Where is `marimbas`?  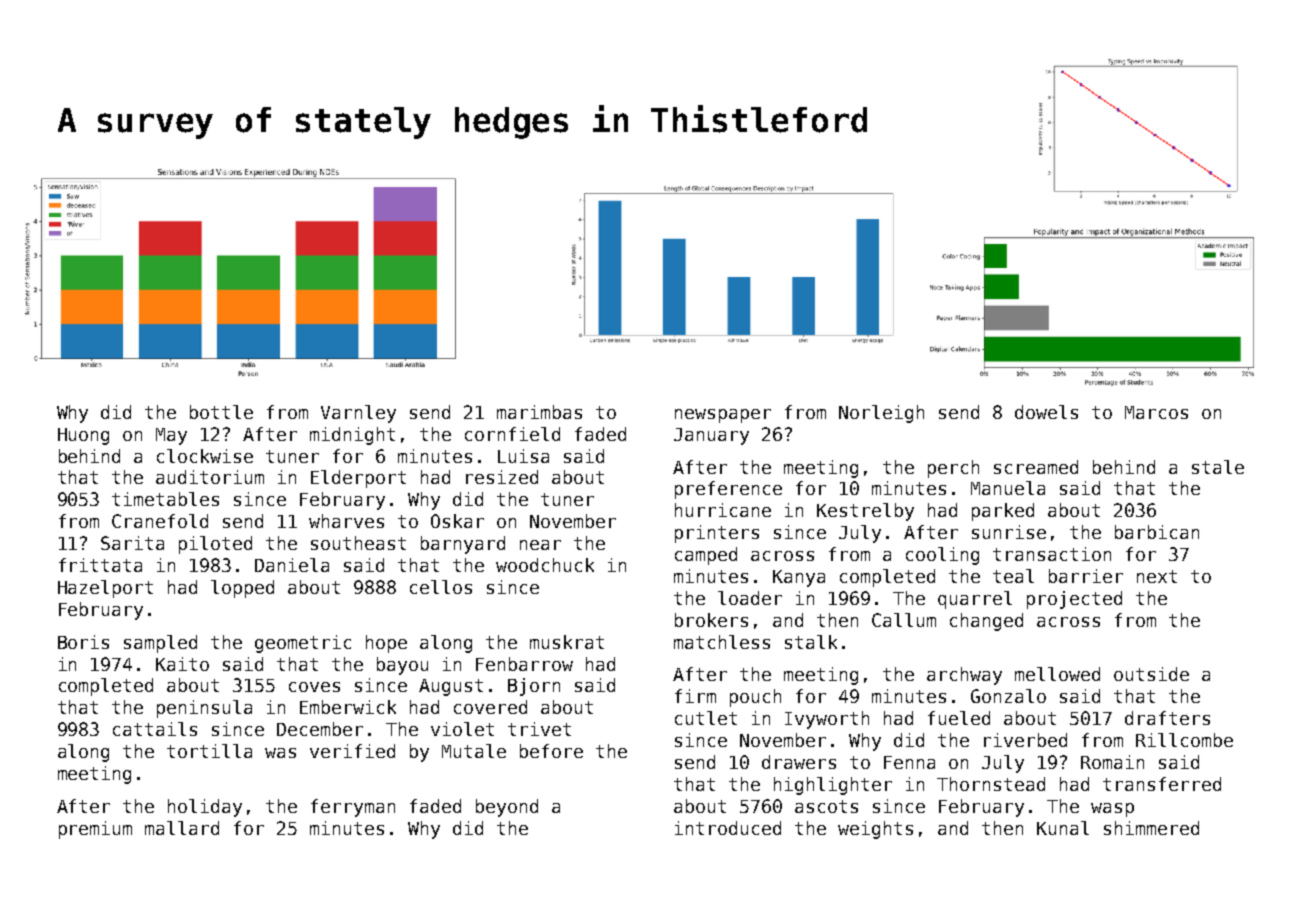
marimbas is located at coordinates (539, 412).
